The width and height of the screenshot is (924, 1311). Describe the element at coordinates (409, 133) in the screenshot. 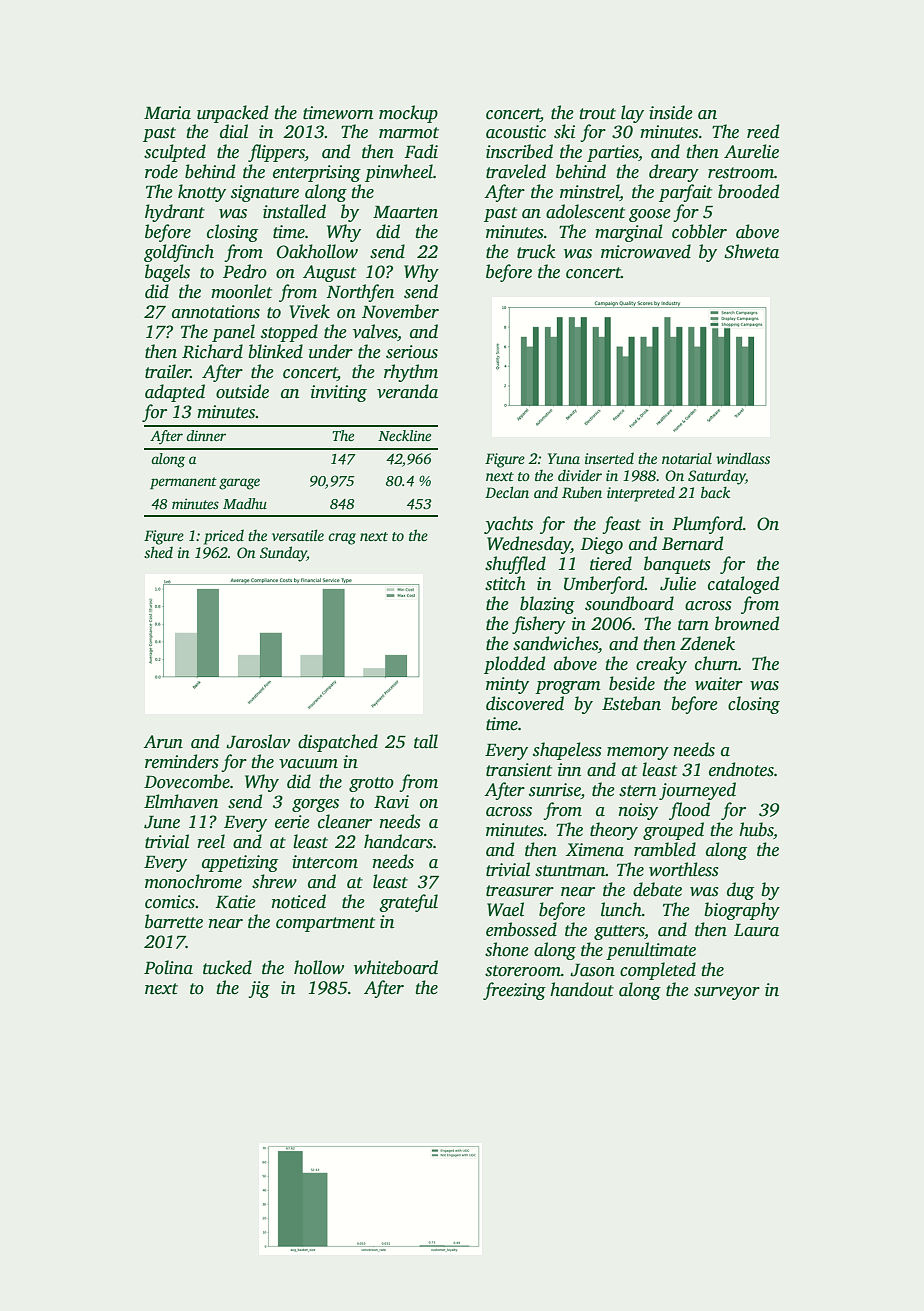

I see `marmot` at that location.
